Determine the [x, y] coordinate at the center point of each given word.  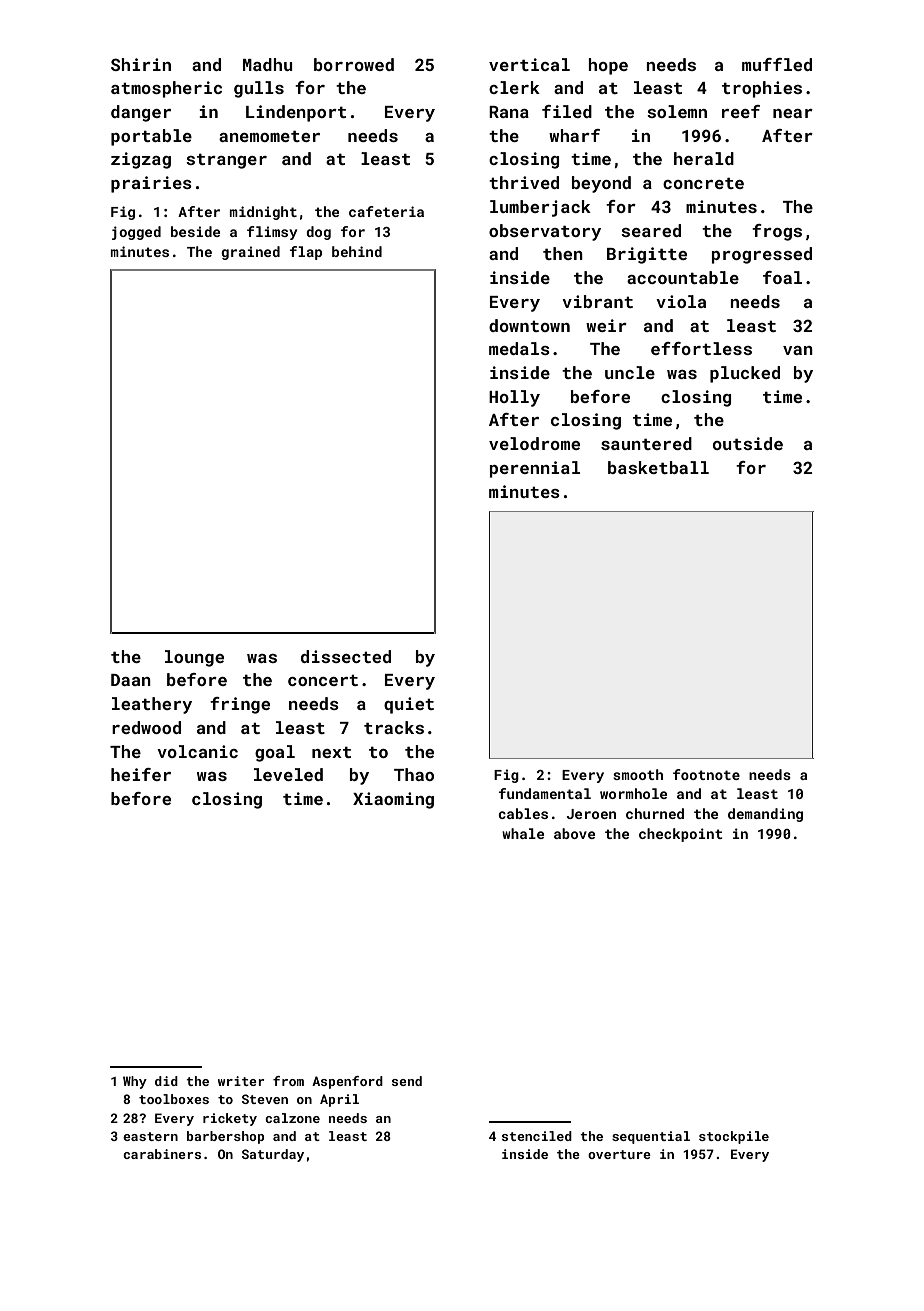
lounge [194, 658]
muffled [777, 64]
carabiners [162, 1154]
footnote [706, 774]
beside [195, 231]
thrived [524, 182]
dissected [346, 656]
